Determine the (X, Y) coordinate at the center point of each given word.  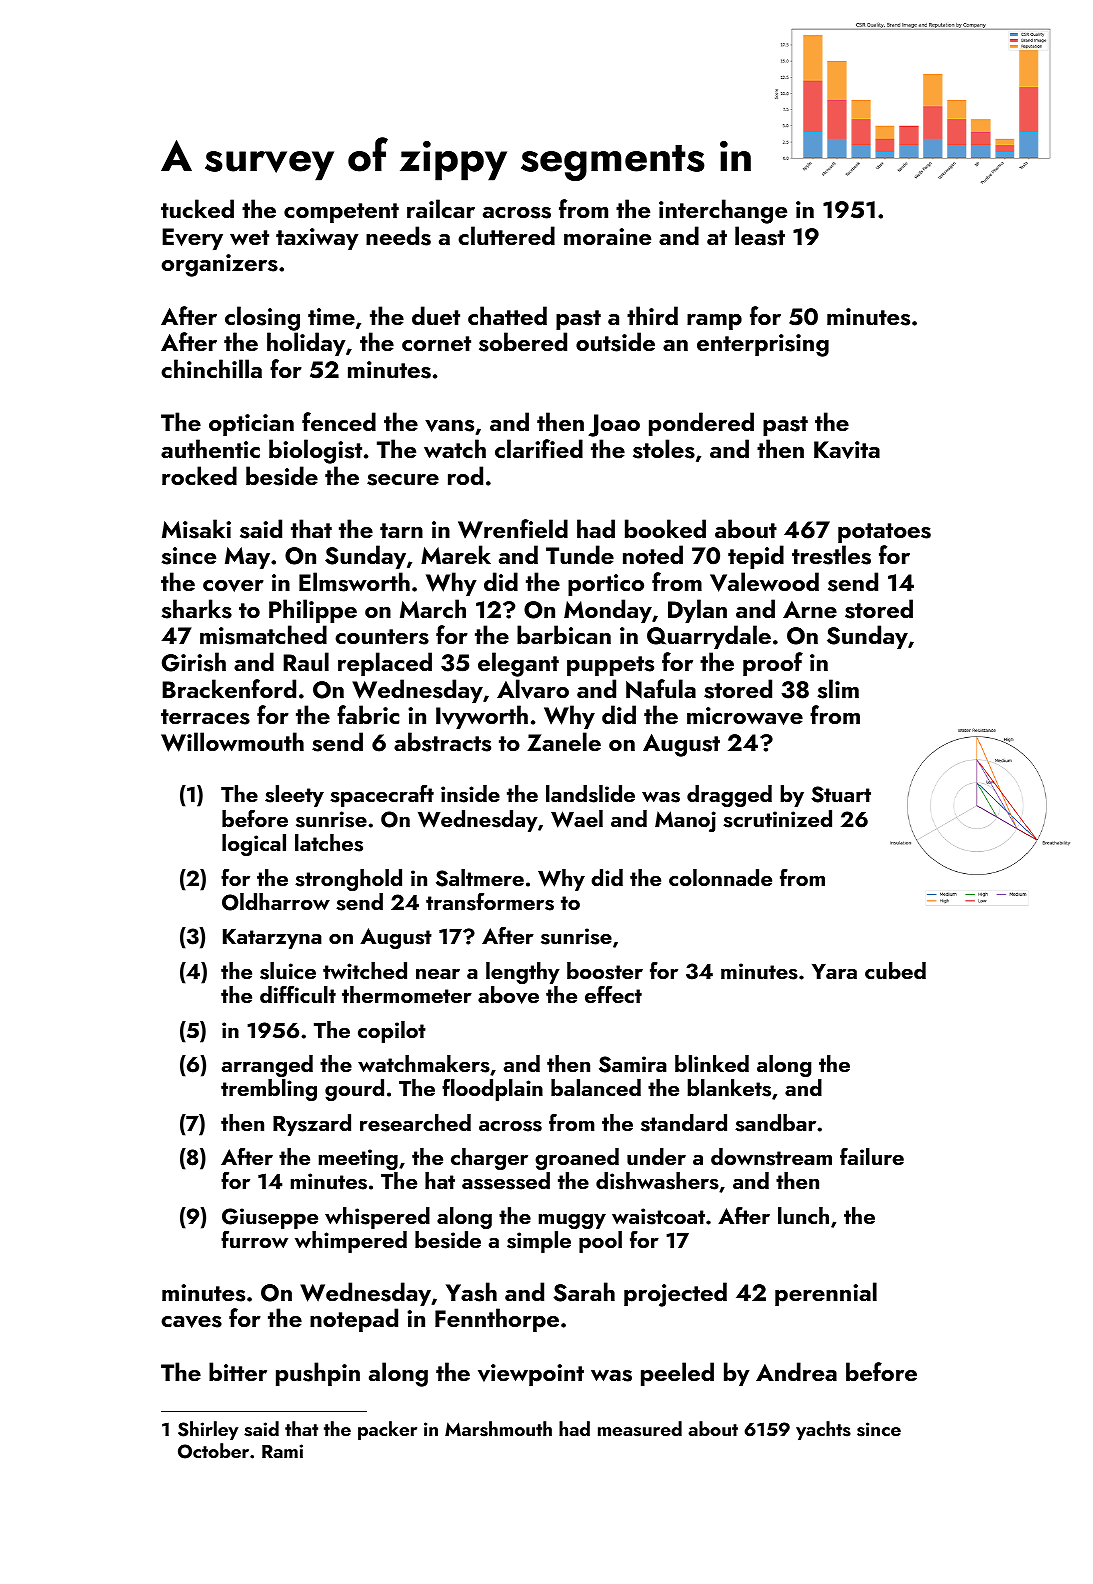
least (760, 236)
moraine (607, 236)
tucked (197, 209)
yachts (823, 1430)
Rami (282, 1451)
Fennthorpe (497, 1320)
